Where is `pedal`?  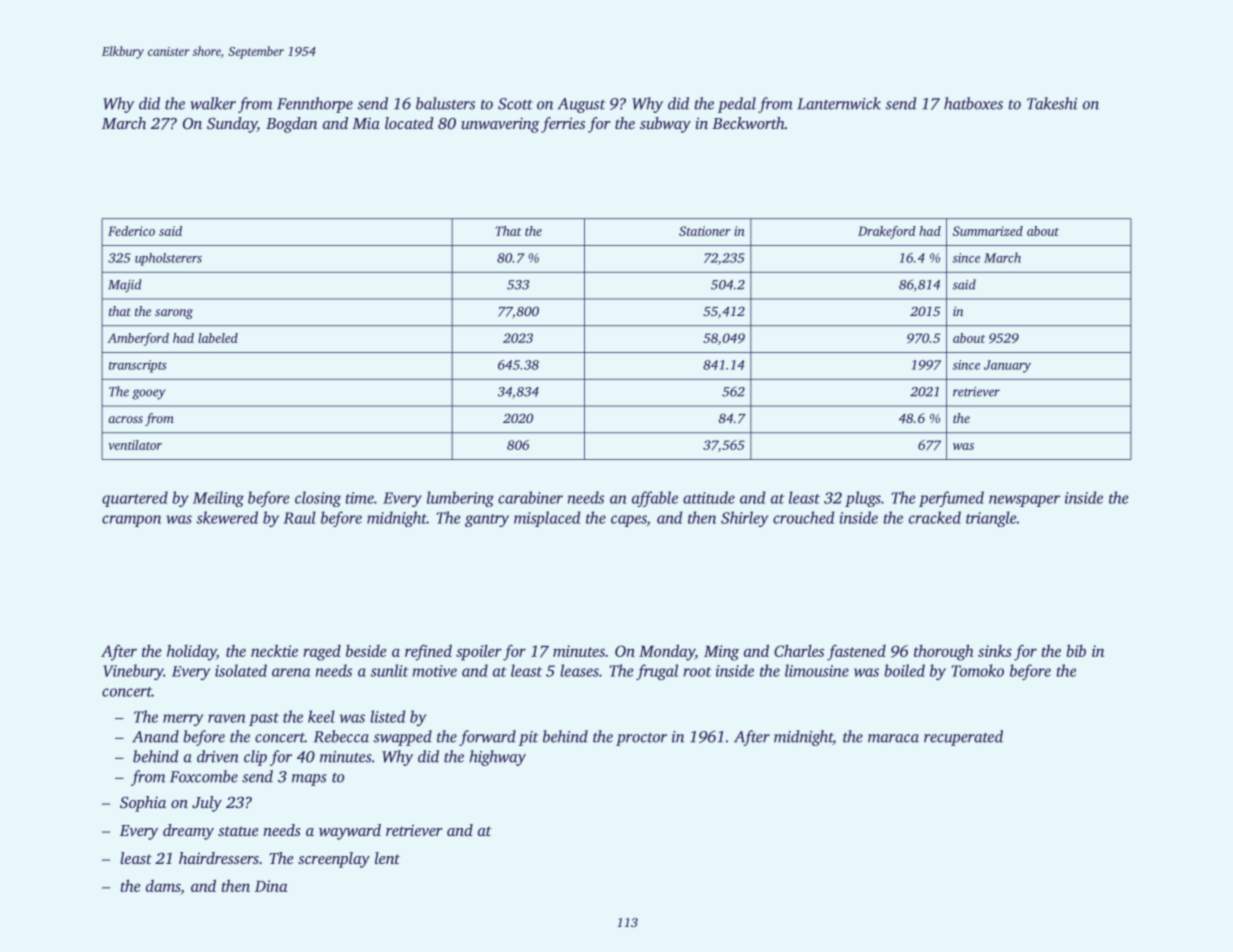 pedal is located at coordinates (737, 105).
